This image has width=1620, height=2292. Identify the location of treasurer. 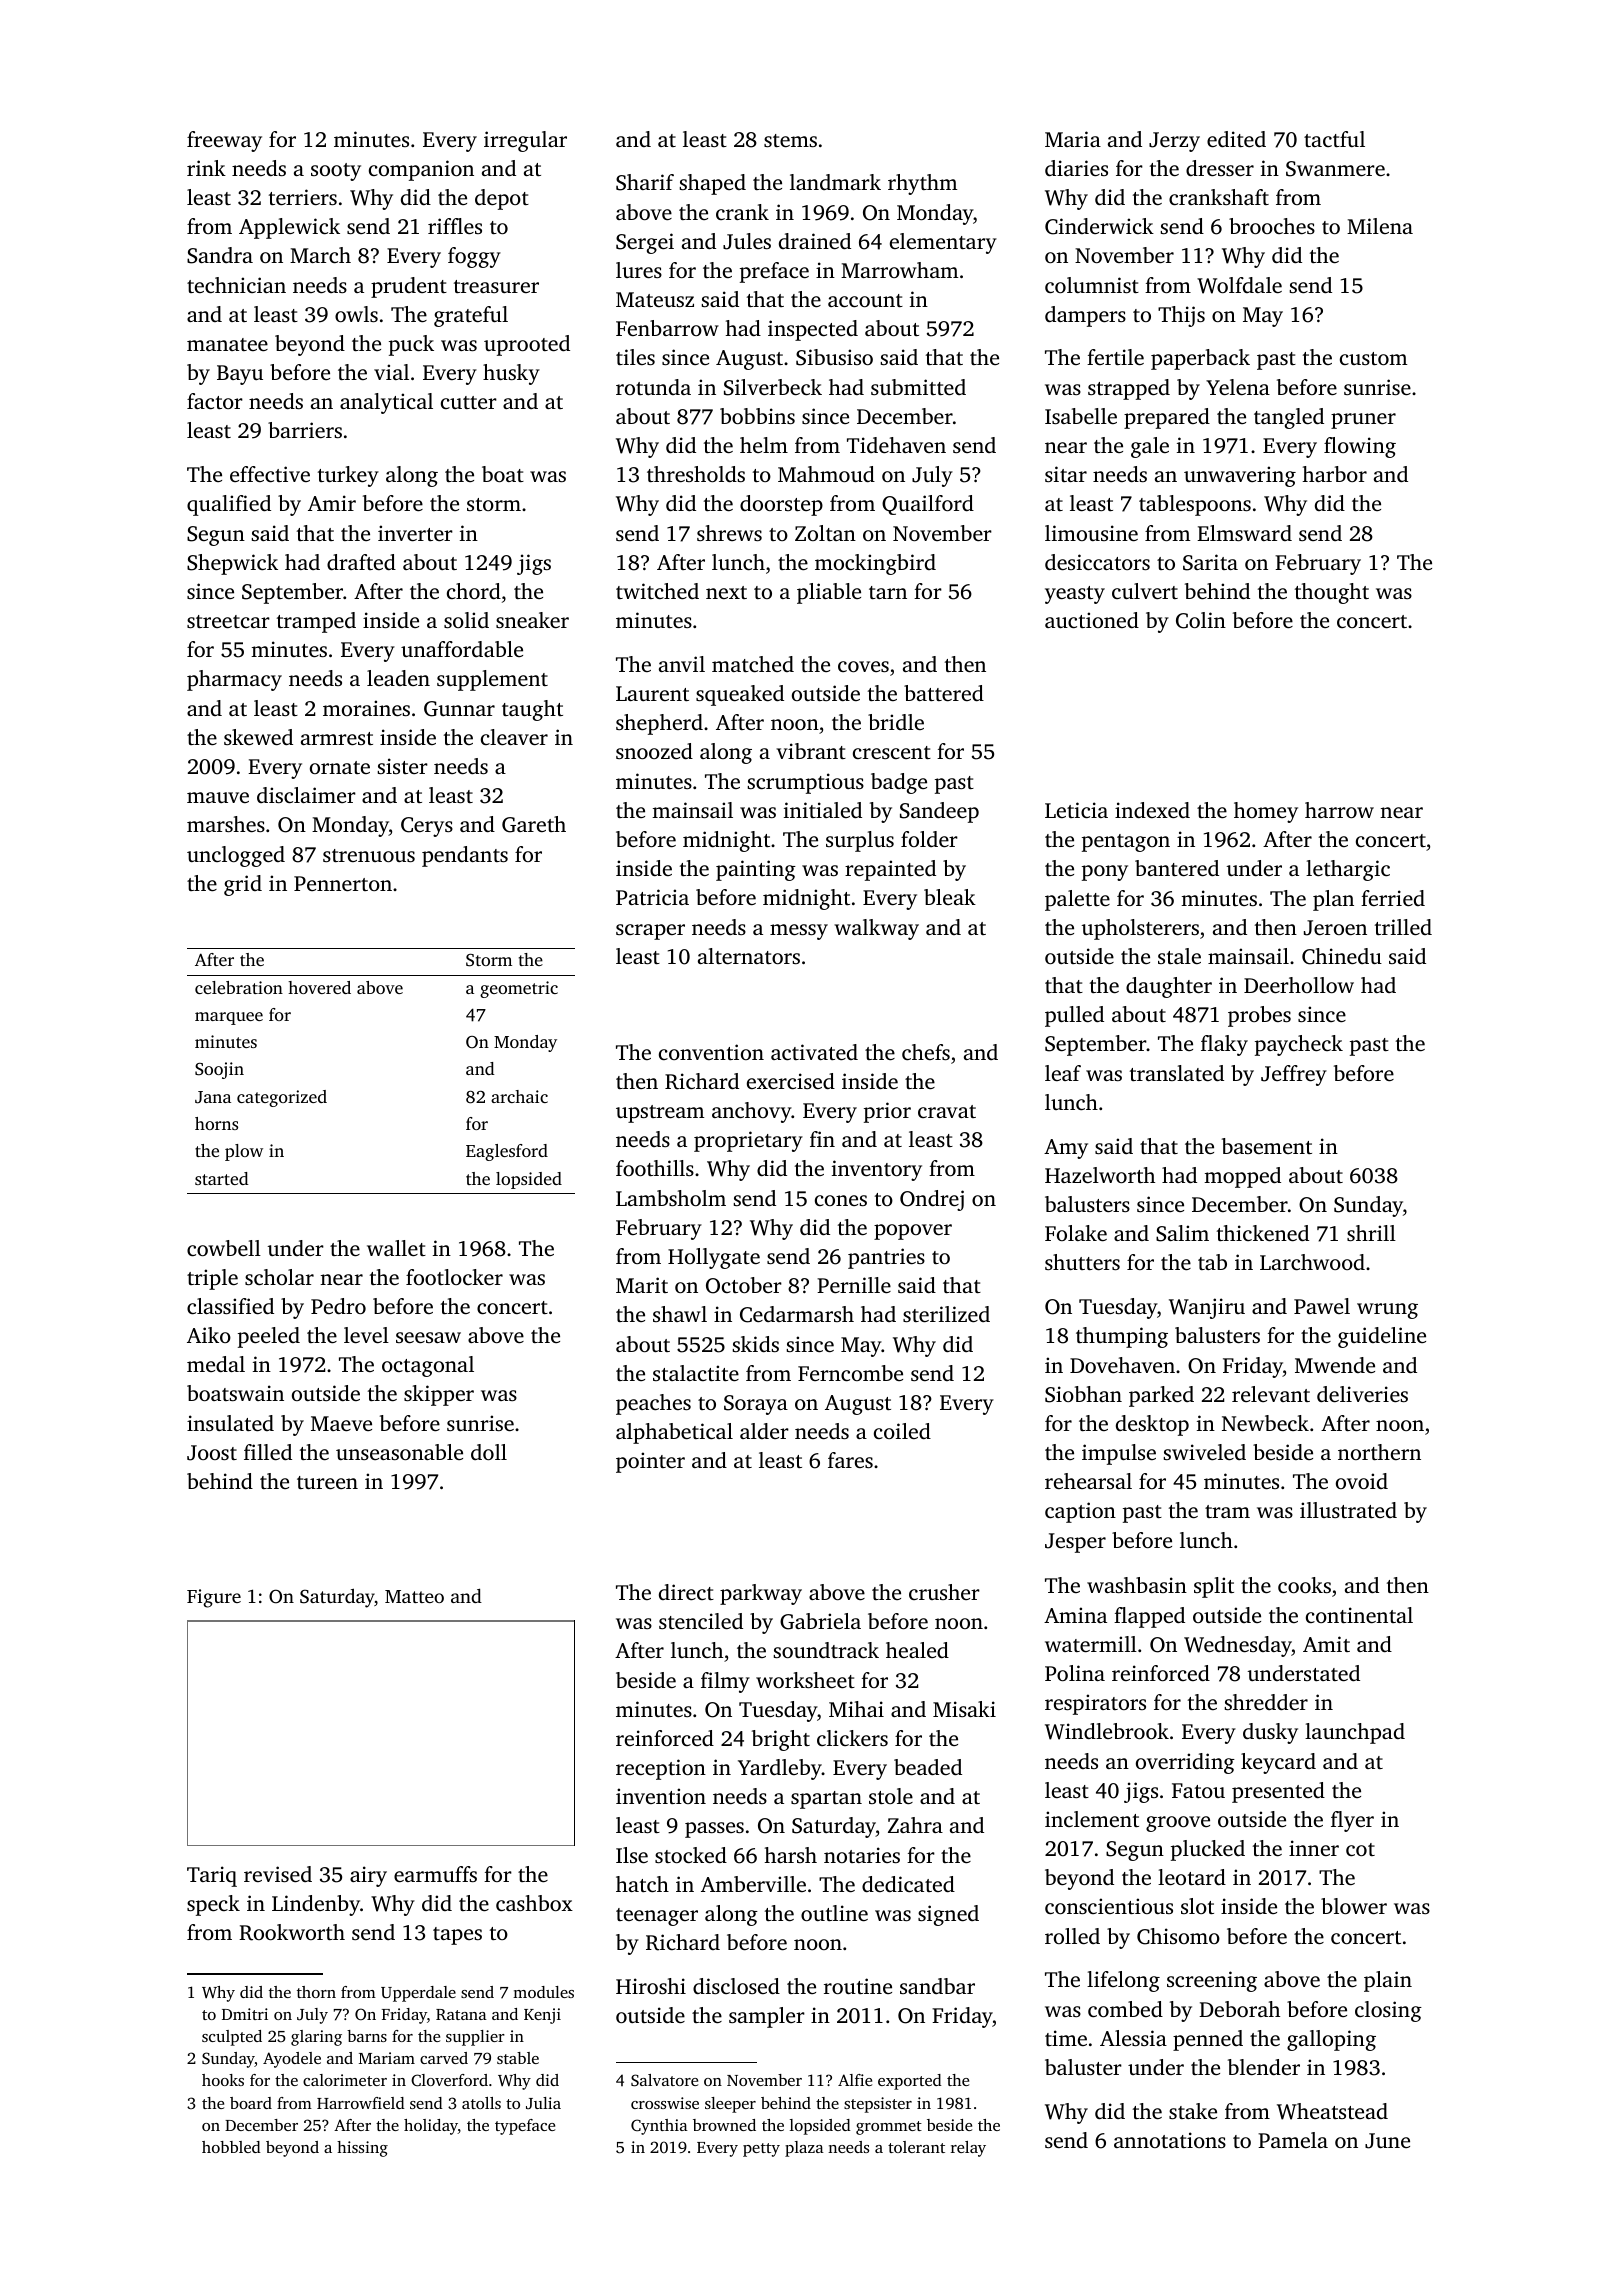
(496, 286).
